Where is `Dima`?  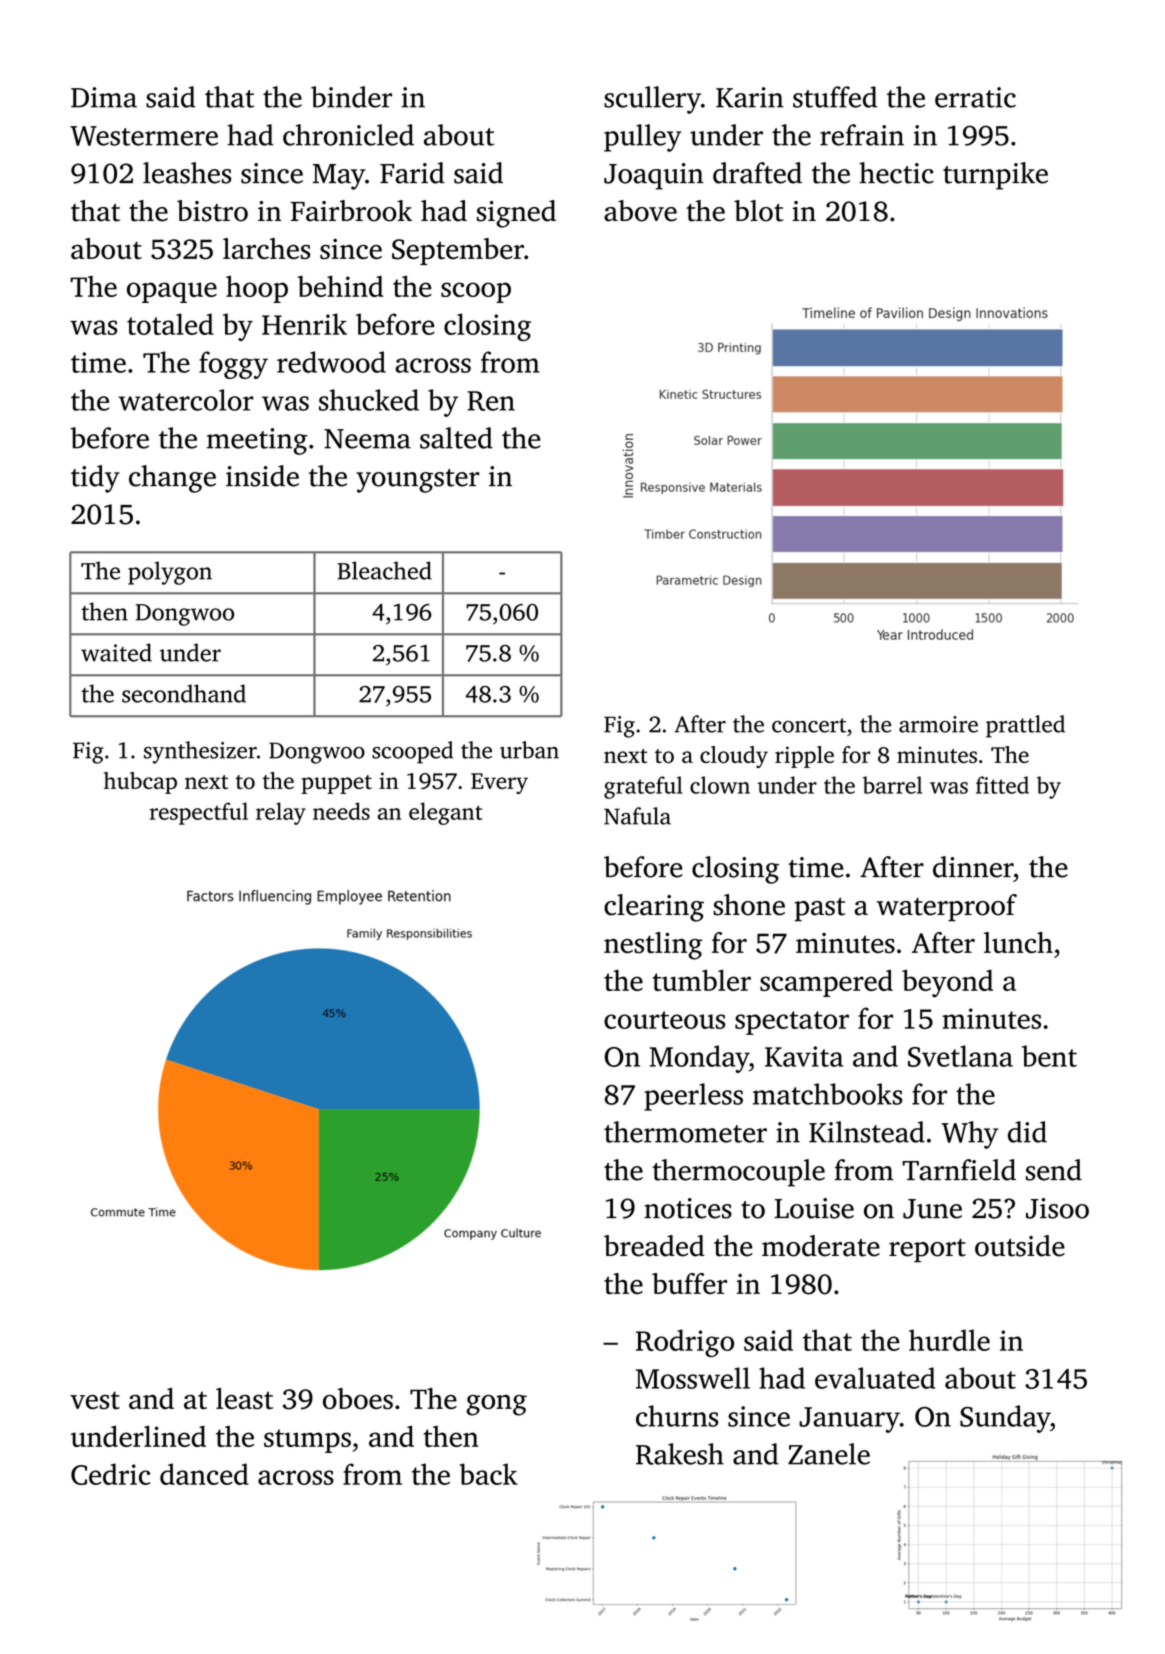 Dima is located at coordinates (104, 97).
